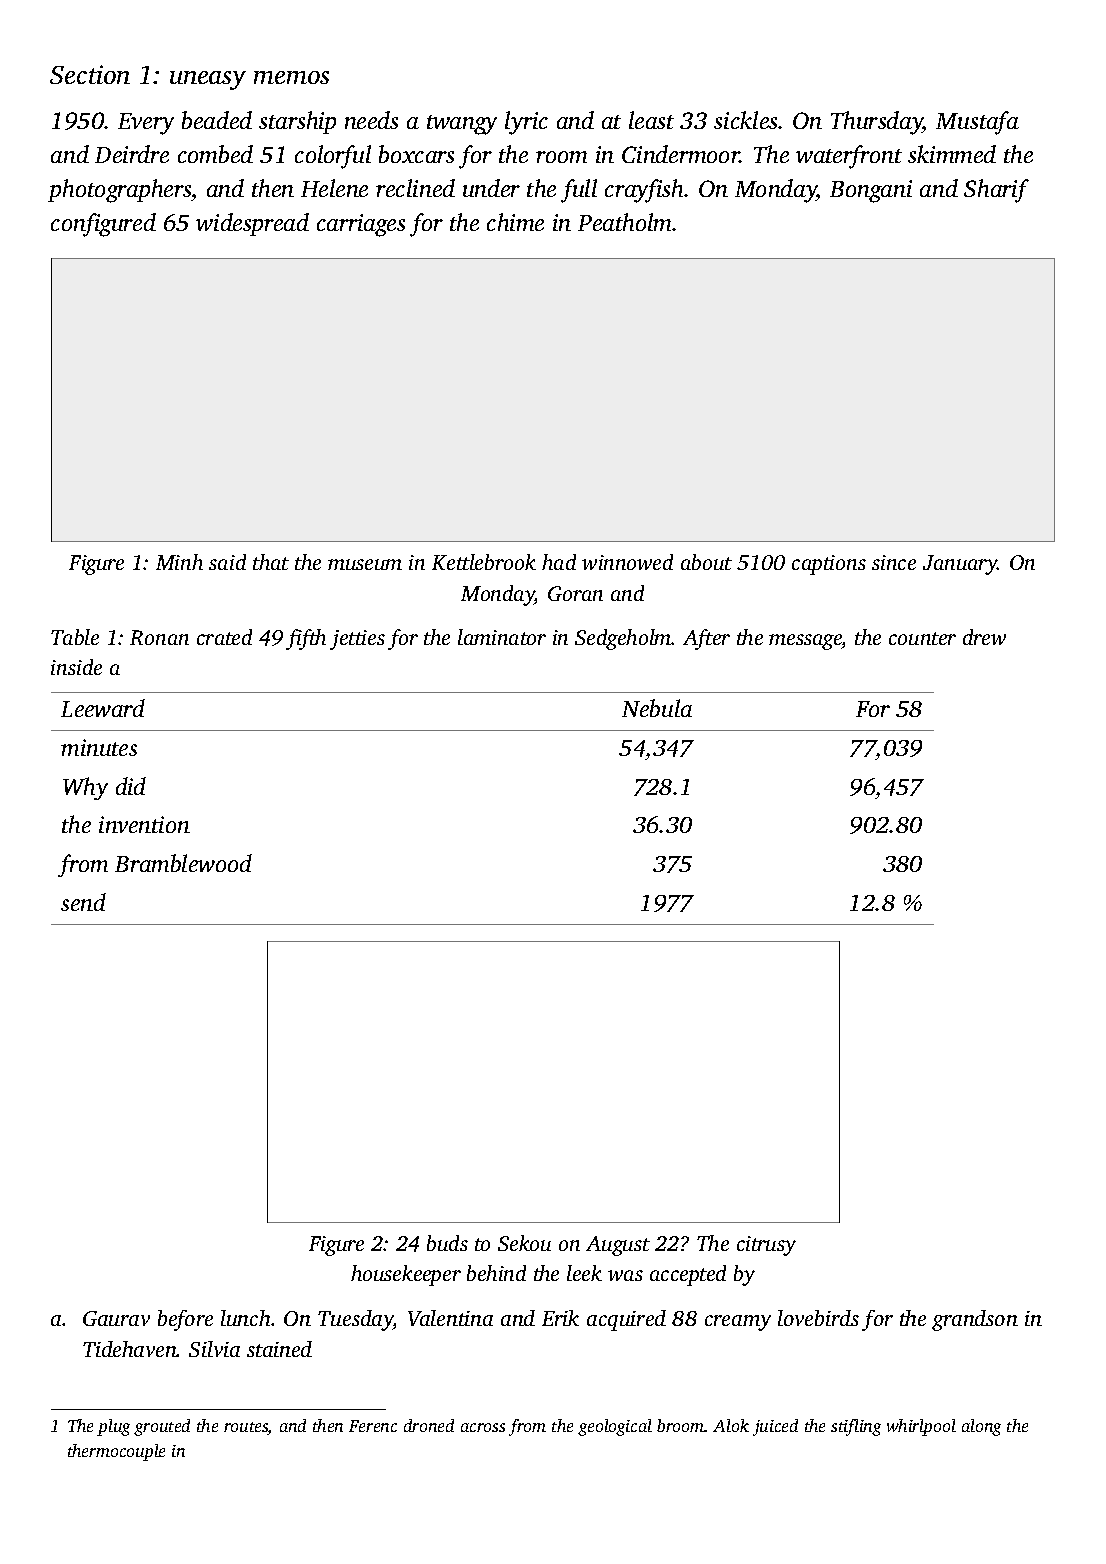 The width and height of the screenshot is (1106, 1564). Describe the element at coordinates (877, 123) in the screenshot. I see `Thursday` at that location.
